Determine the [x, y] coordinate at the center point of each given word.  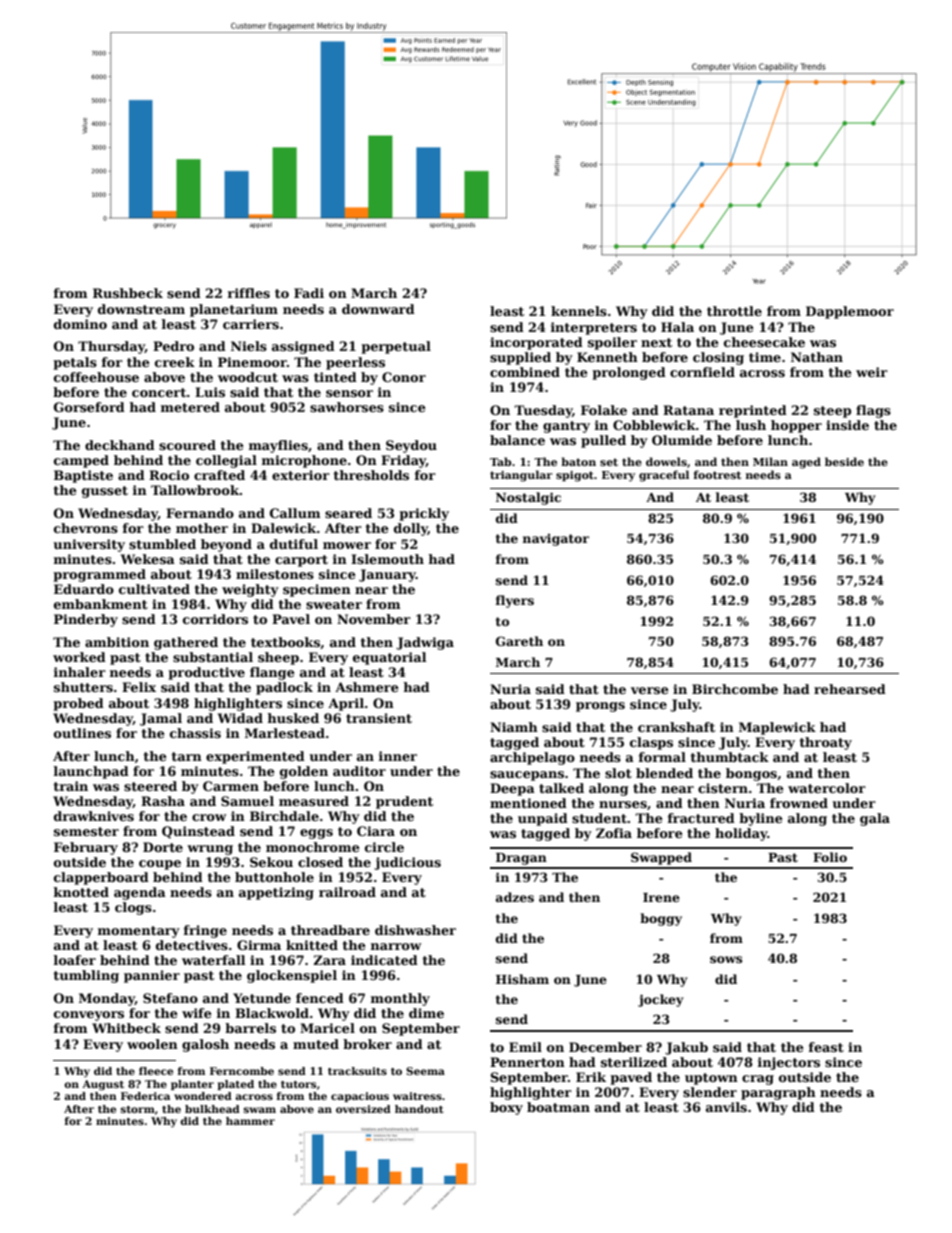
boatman [558, 1107]
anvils [726, 1107]
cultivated [154, 589]
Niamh [514, 727]
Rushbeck [128, 293]
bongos [751, 774]
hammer [250, 1121]
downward [378, 309]
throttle [734, 311]
